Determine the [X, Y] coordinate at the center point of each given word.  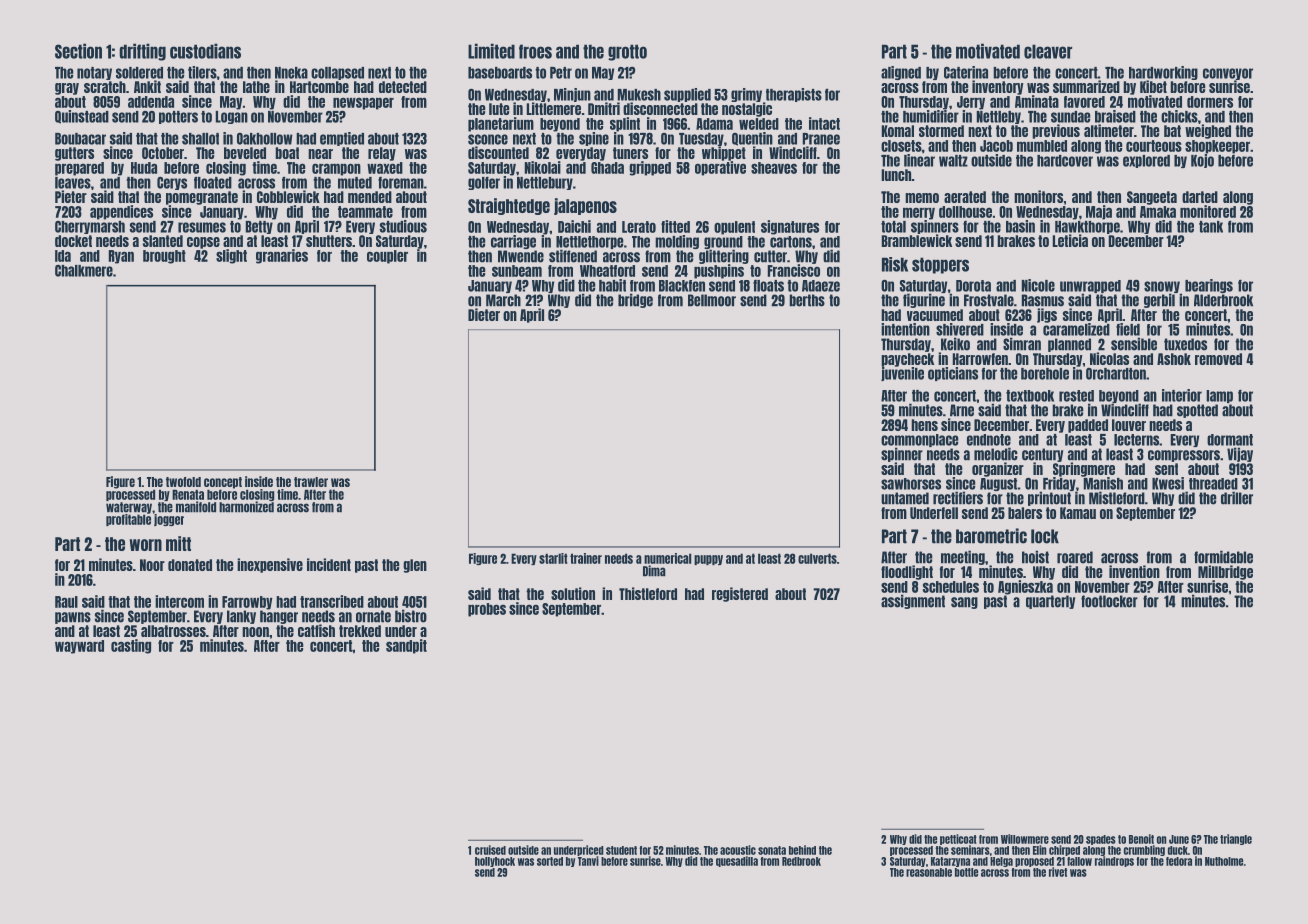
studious [403, 226]
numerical [667, 558]
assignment [913, 601]
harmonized [246, 507]
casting [131, 646]
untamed [905, 498]
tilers [202, 72]
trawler [311, 482]
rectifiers [958, 498]
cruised [490, 850]
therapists [794, 95]
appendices [121, 212]
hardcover [1065, 161]
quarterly [1050, 602]
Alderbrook [1223, 300]
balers [1025, 513]
